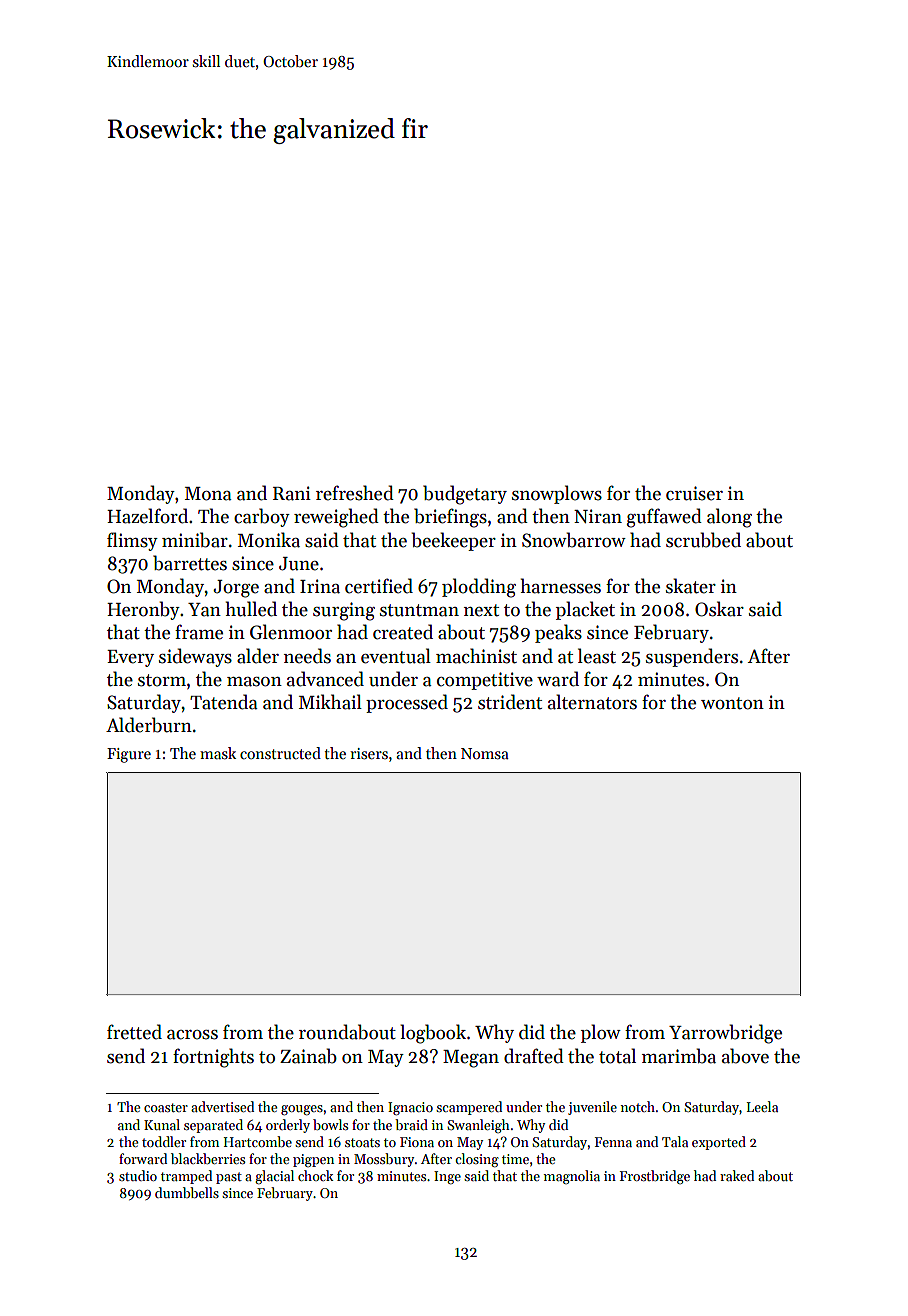  What do you see at coordinates (655, 1177) in the document?
I see `Frostbridge` at bounding box center [655, 1177].
